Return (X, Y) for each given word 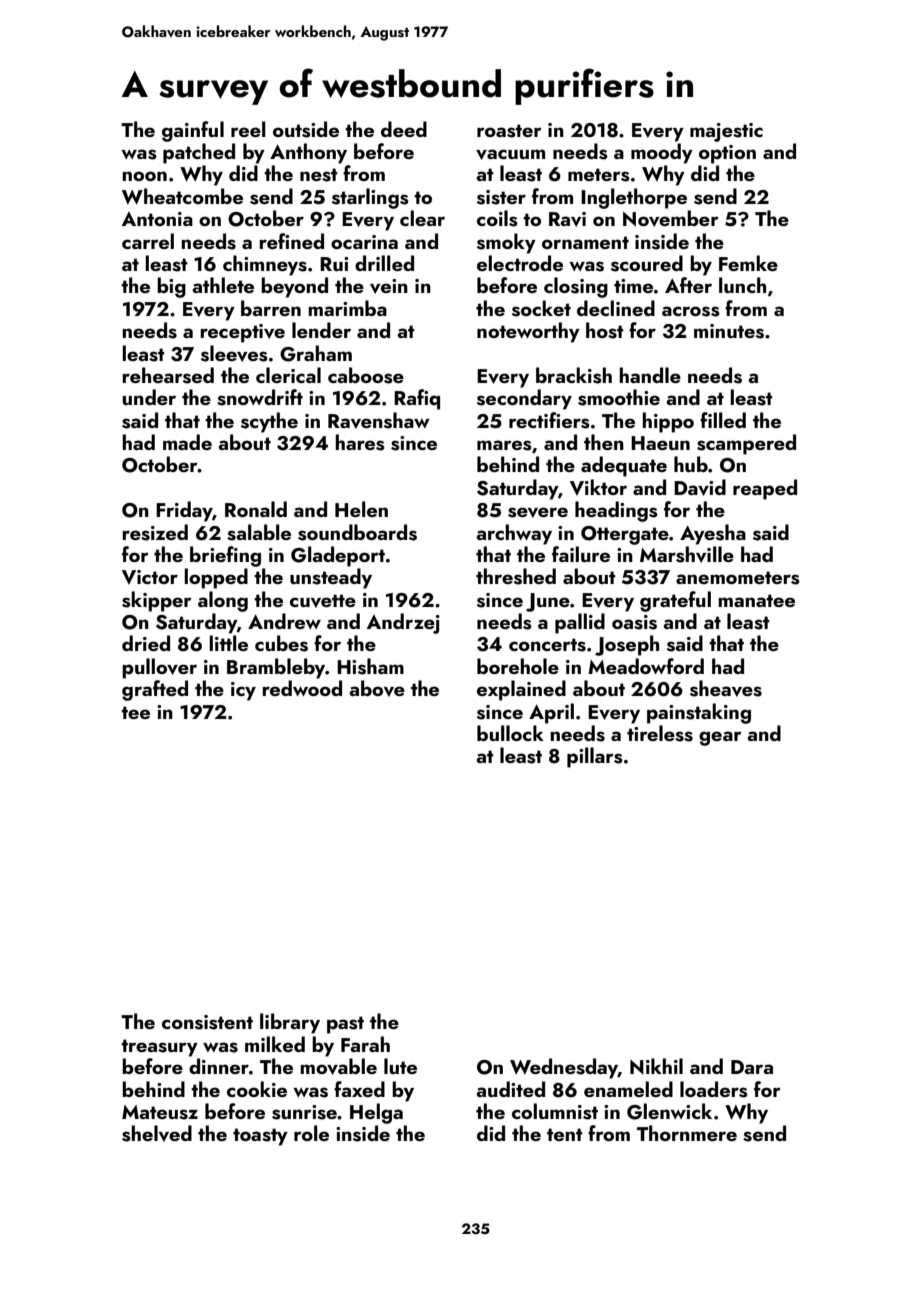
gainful (193, 131)
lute (400, 1066)
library (290, 1023)
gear (720, 738)
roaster (509, 131)
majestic (726, 132)
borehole (518, 666)
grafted (155, 690)
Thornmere (687, 1133)
